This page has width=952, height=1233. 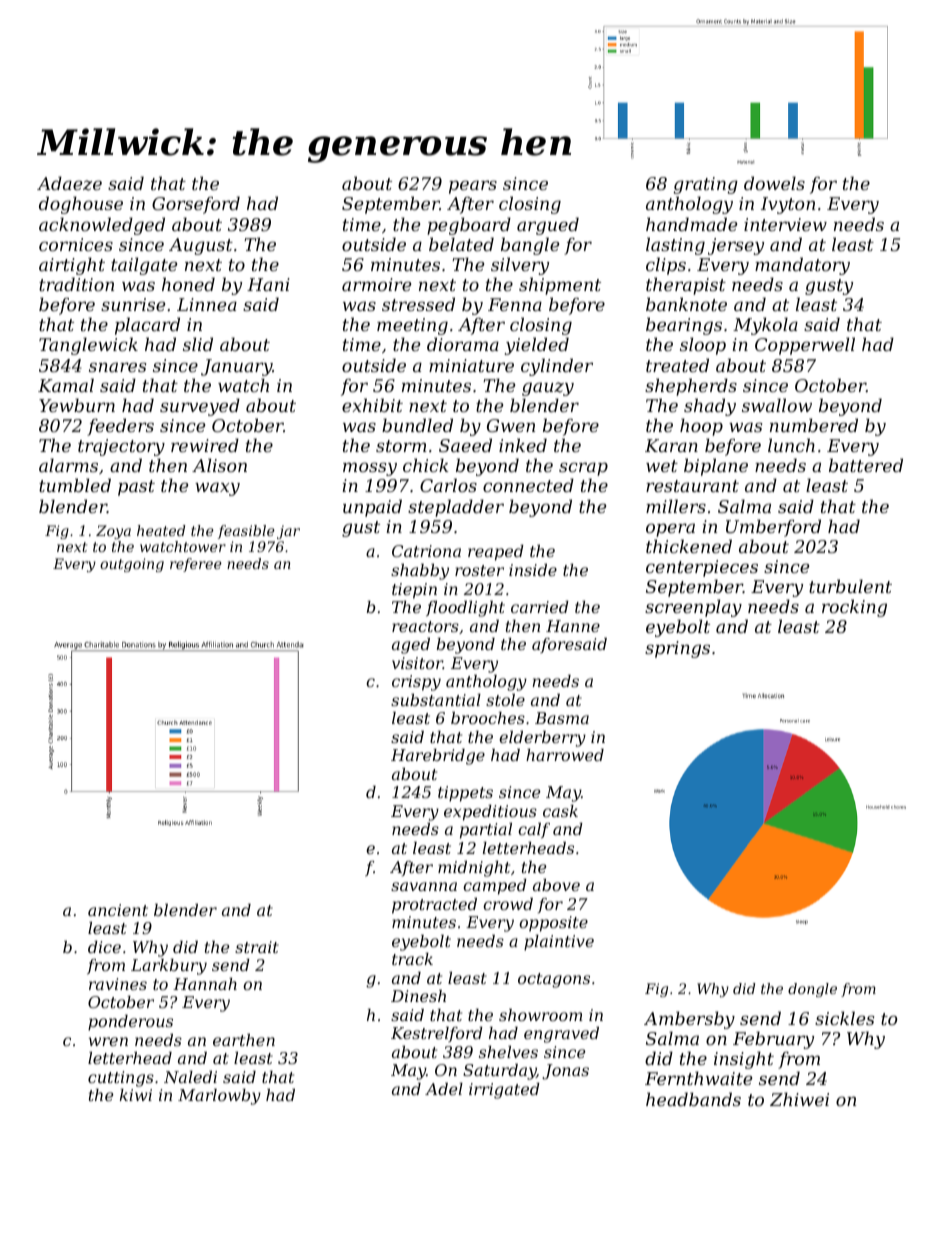 I want to click on plaintive, so click(x=559, y=943).
